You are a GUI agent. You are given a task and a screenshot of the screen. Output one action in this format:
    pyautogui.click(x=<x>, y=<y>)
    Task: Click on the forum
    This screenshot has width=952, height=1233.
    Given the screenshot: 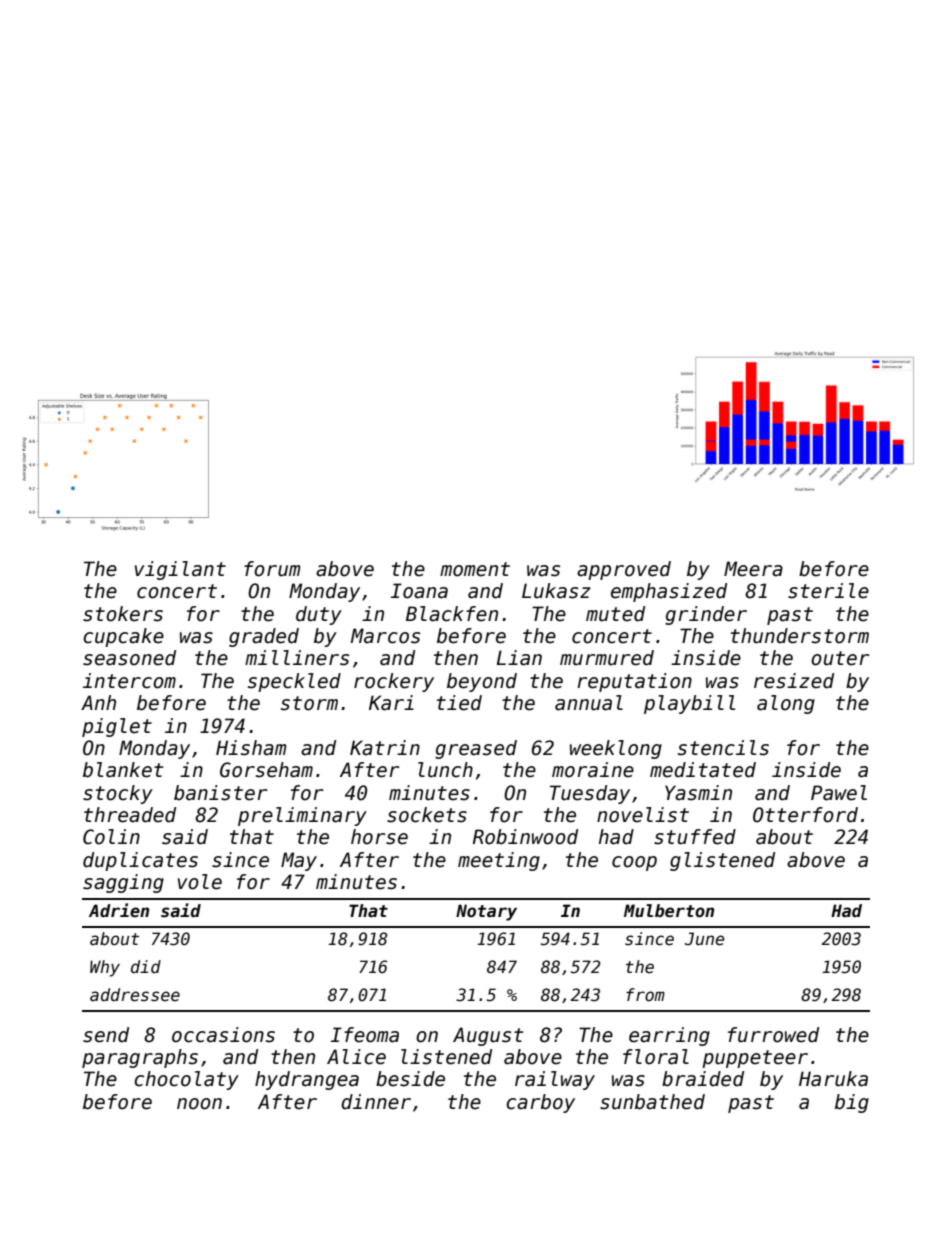 What is the action you would take?
    pyautogui.click(x=272, y=569)
